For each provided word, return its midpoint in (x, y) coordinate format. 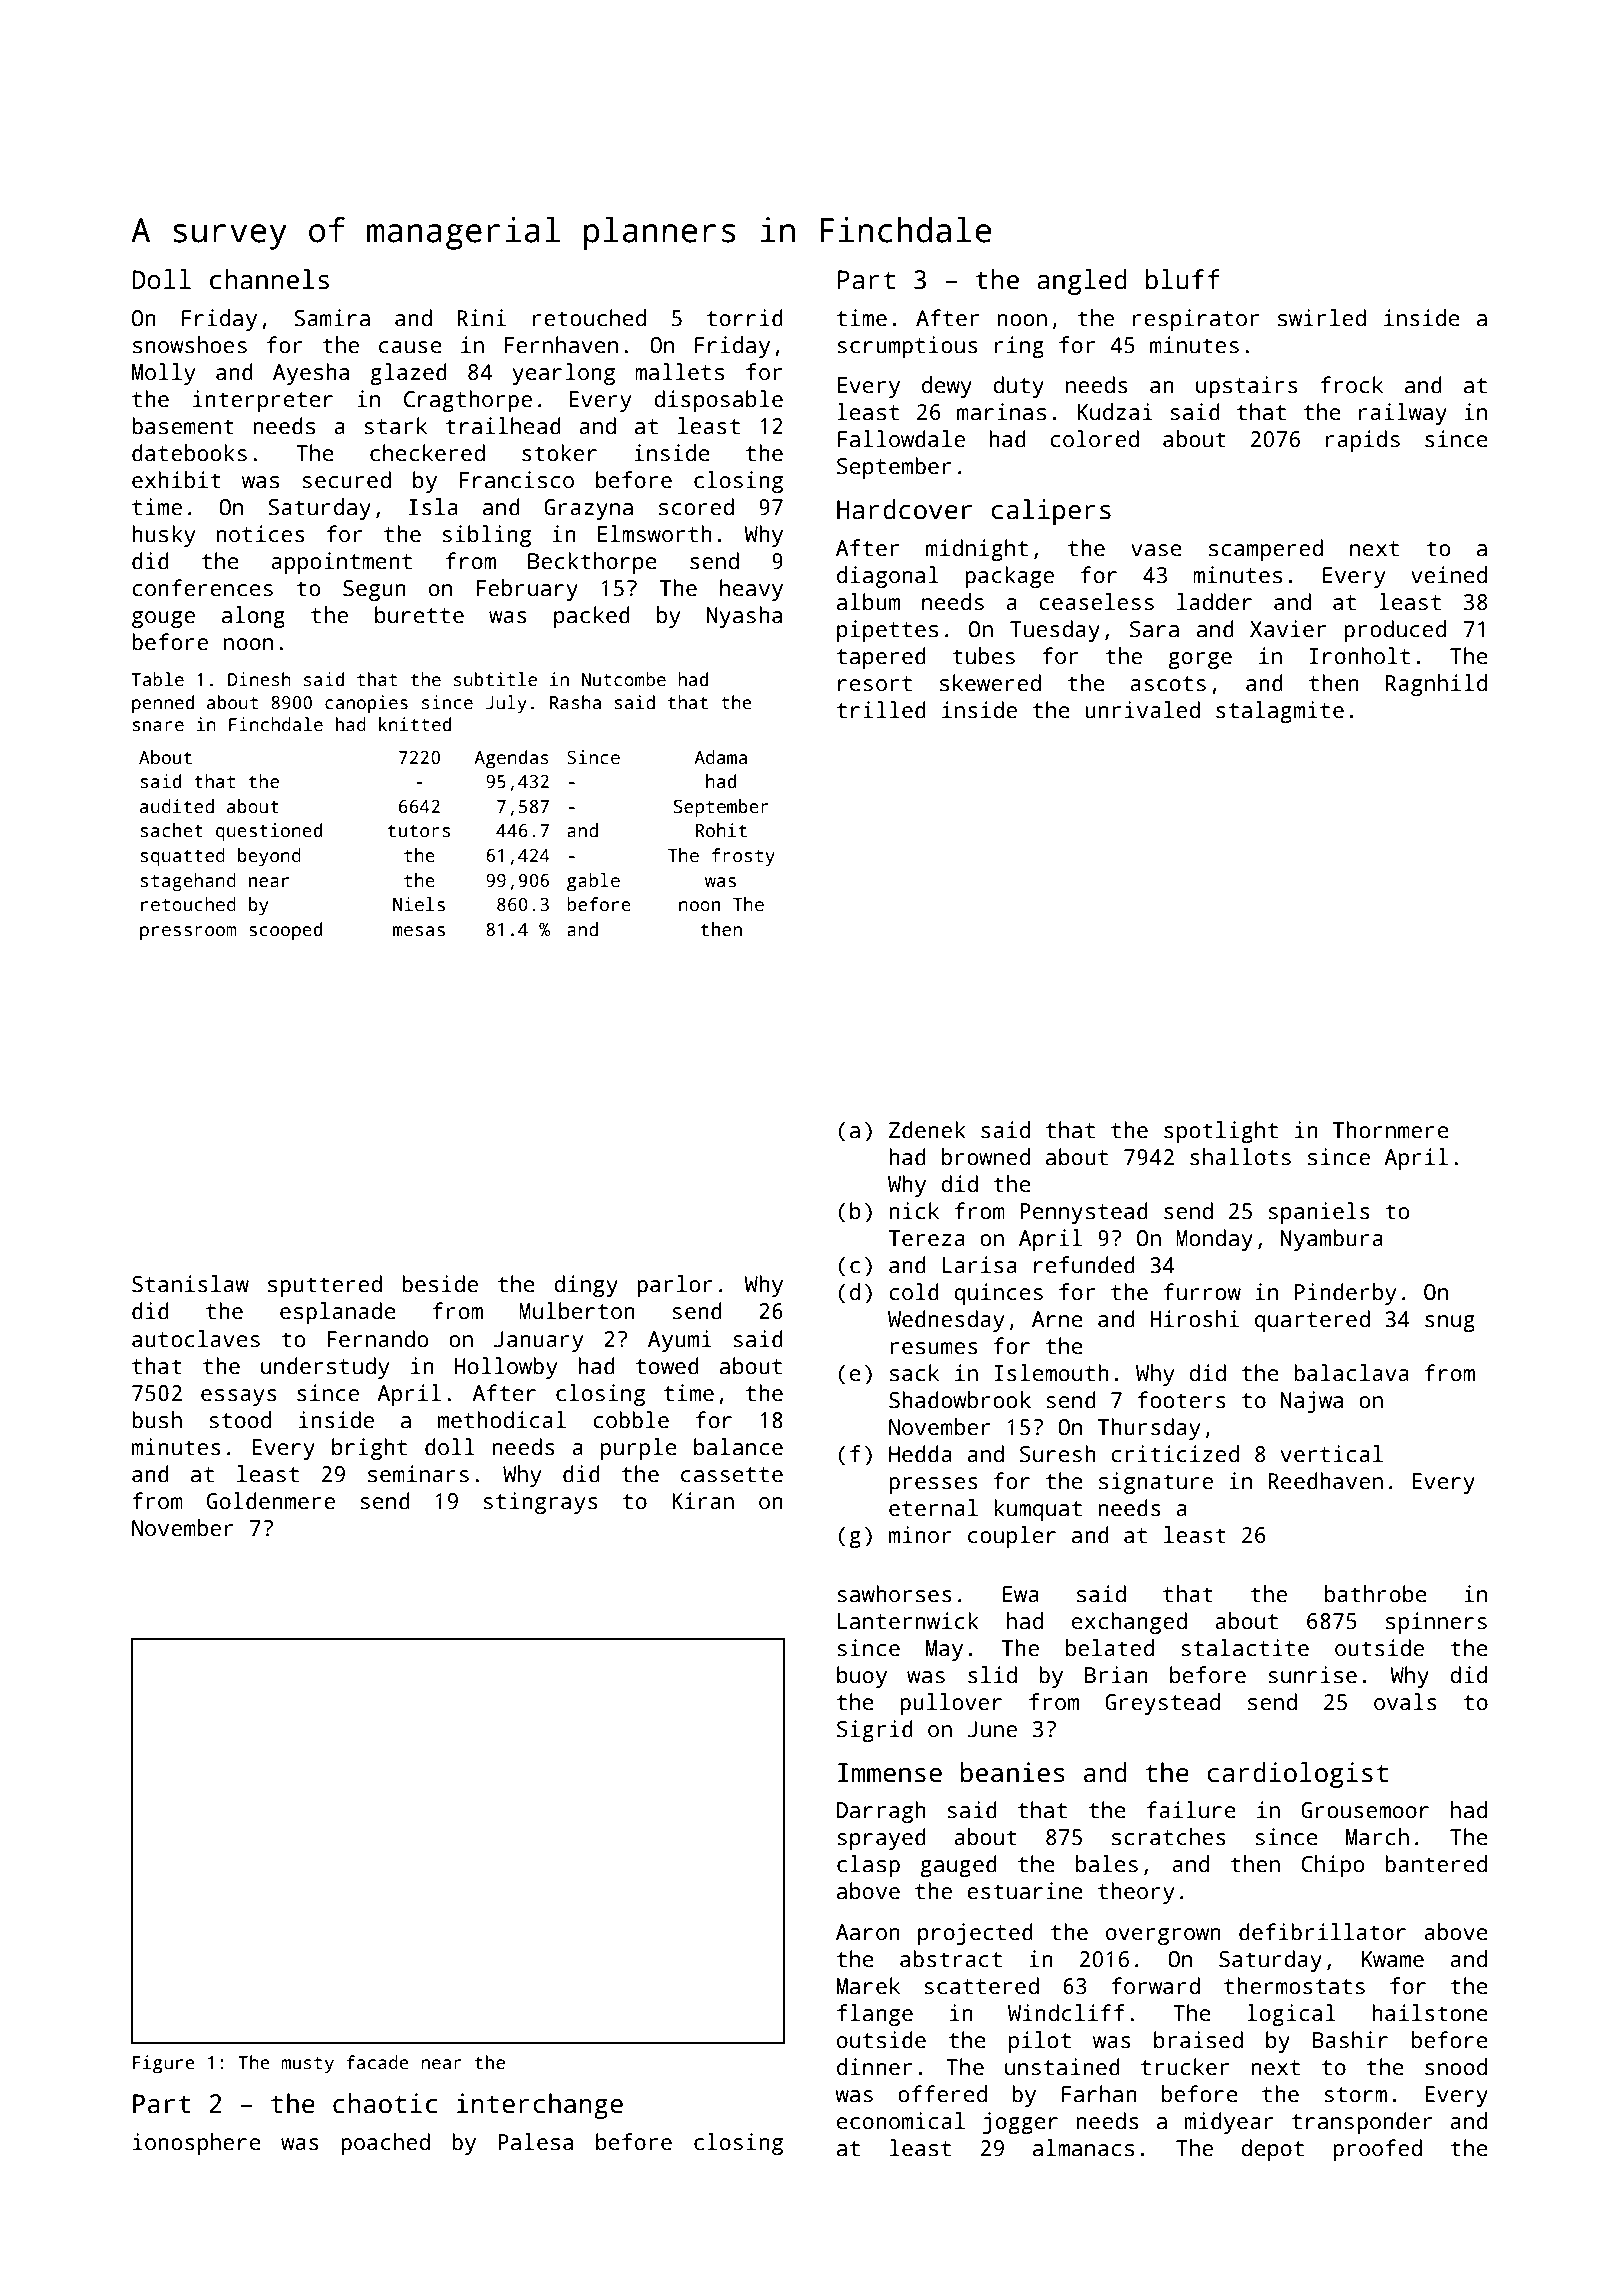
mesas (419, 931)
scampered (1266, 550)
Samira (332, 318)
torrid (745, 318)
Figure (164, 2064)
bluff (1183, 279)
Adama (720, 757)
